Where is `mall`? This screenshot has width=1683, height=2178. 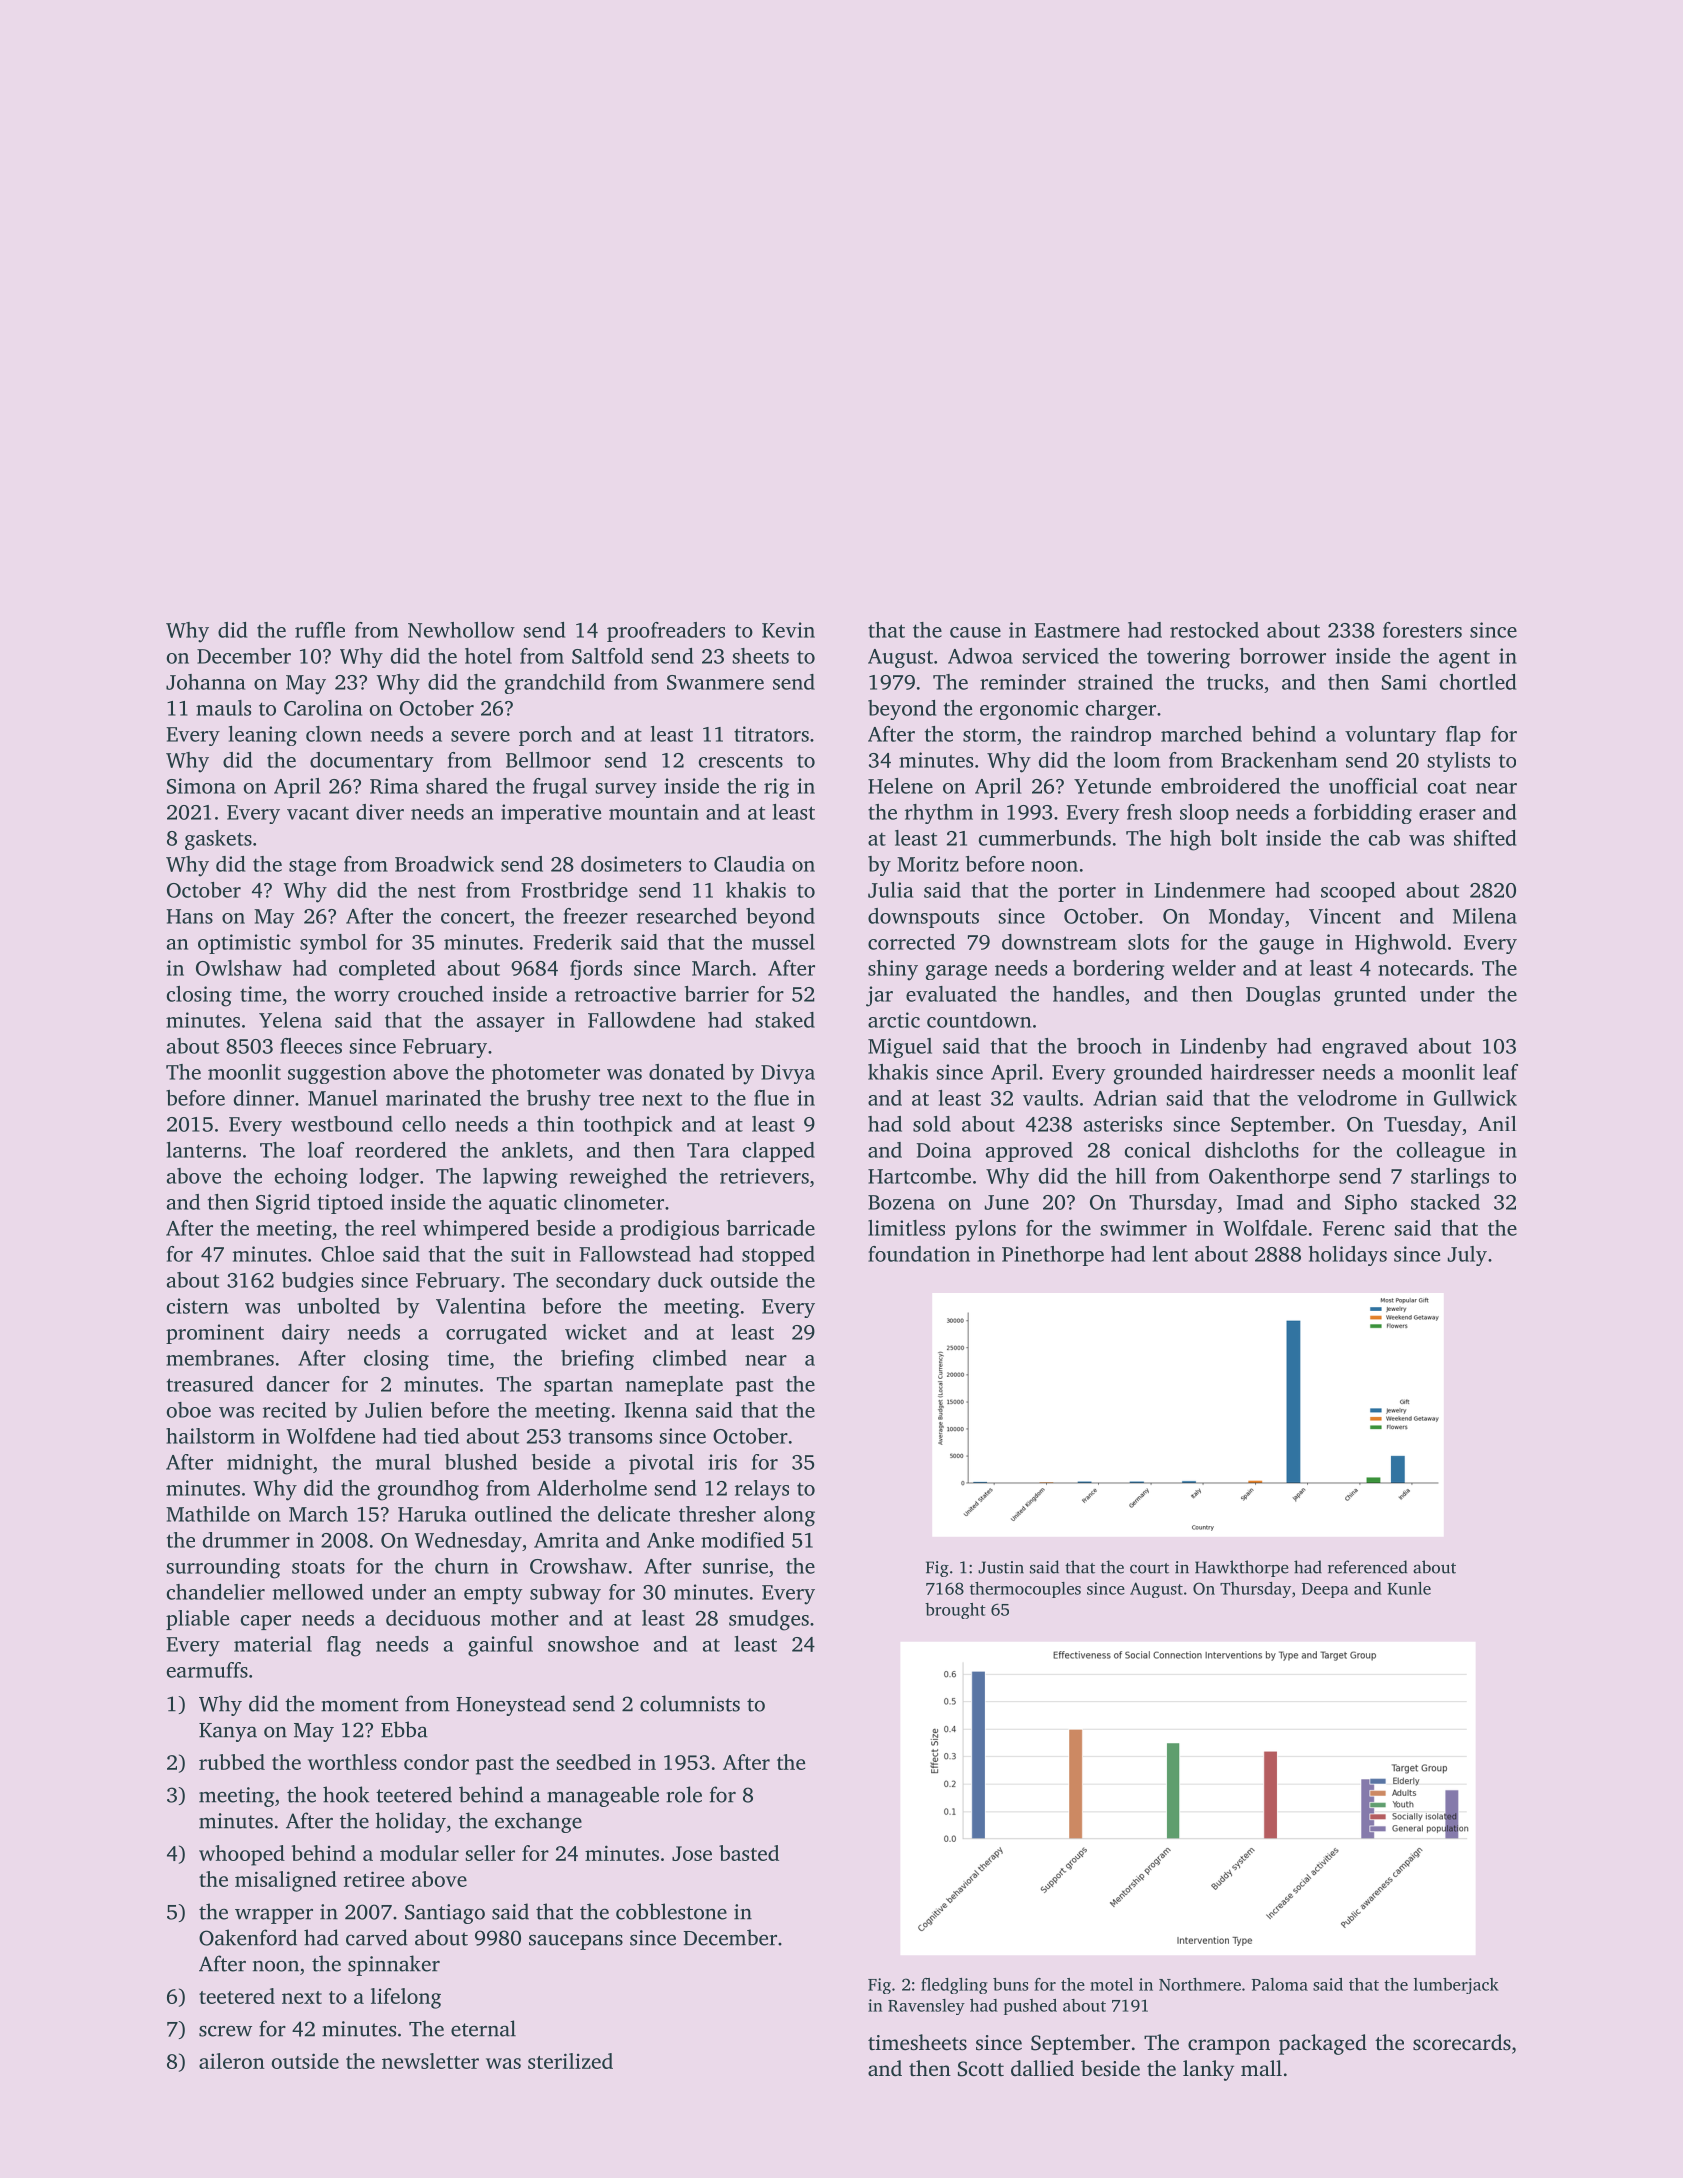
mall is located at coordinates (1261, 2068).
